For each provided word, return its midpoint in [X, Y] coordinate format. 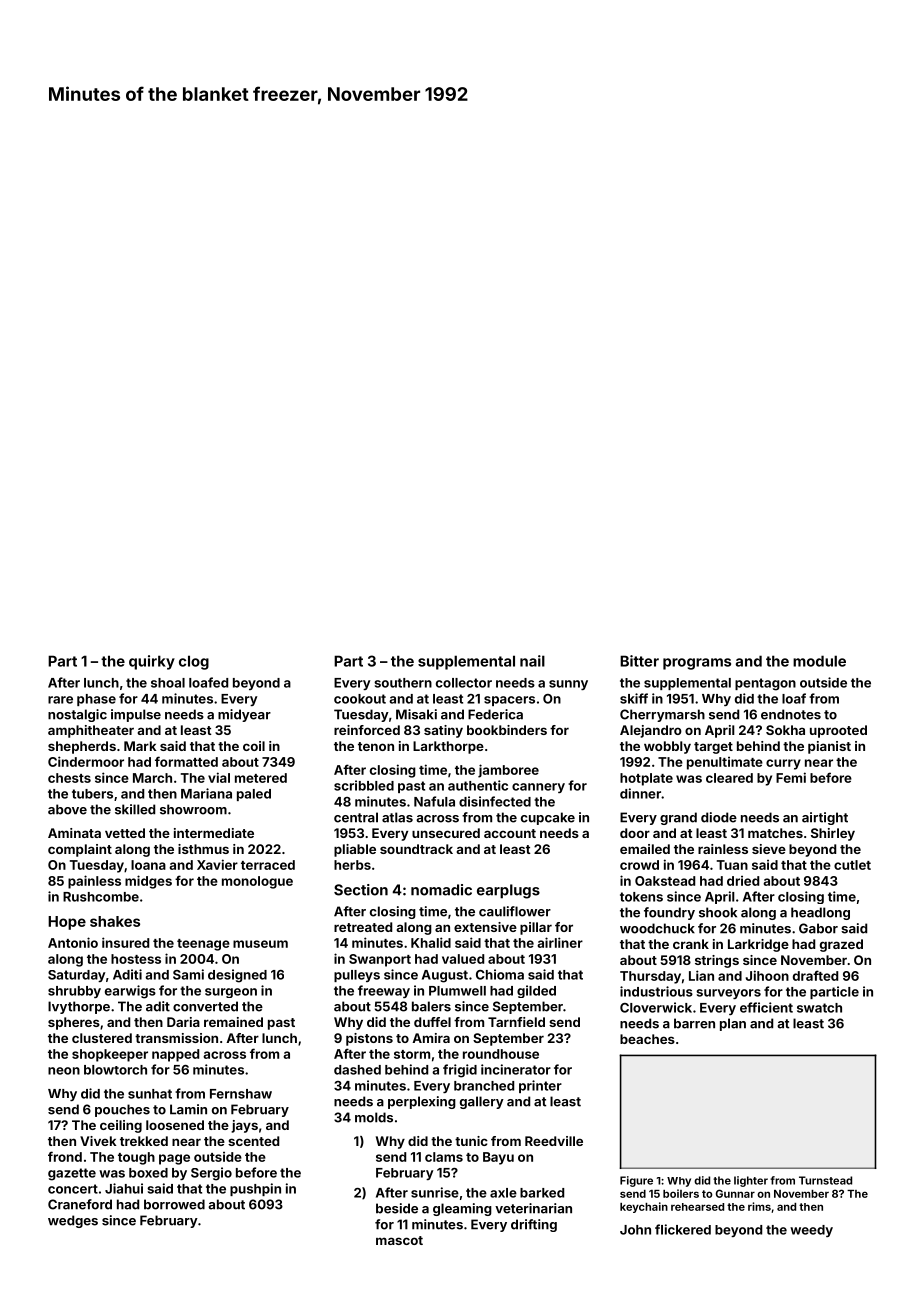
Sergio [211, 1174]
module [819, 661]
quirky [152, 662]
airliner [560, 942]
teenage [203, 945]
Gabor [818, 928]
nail [532, 661]
